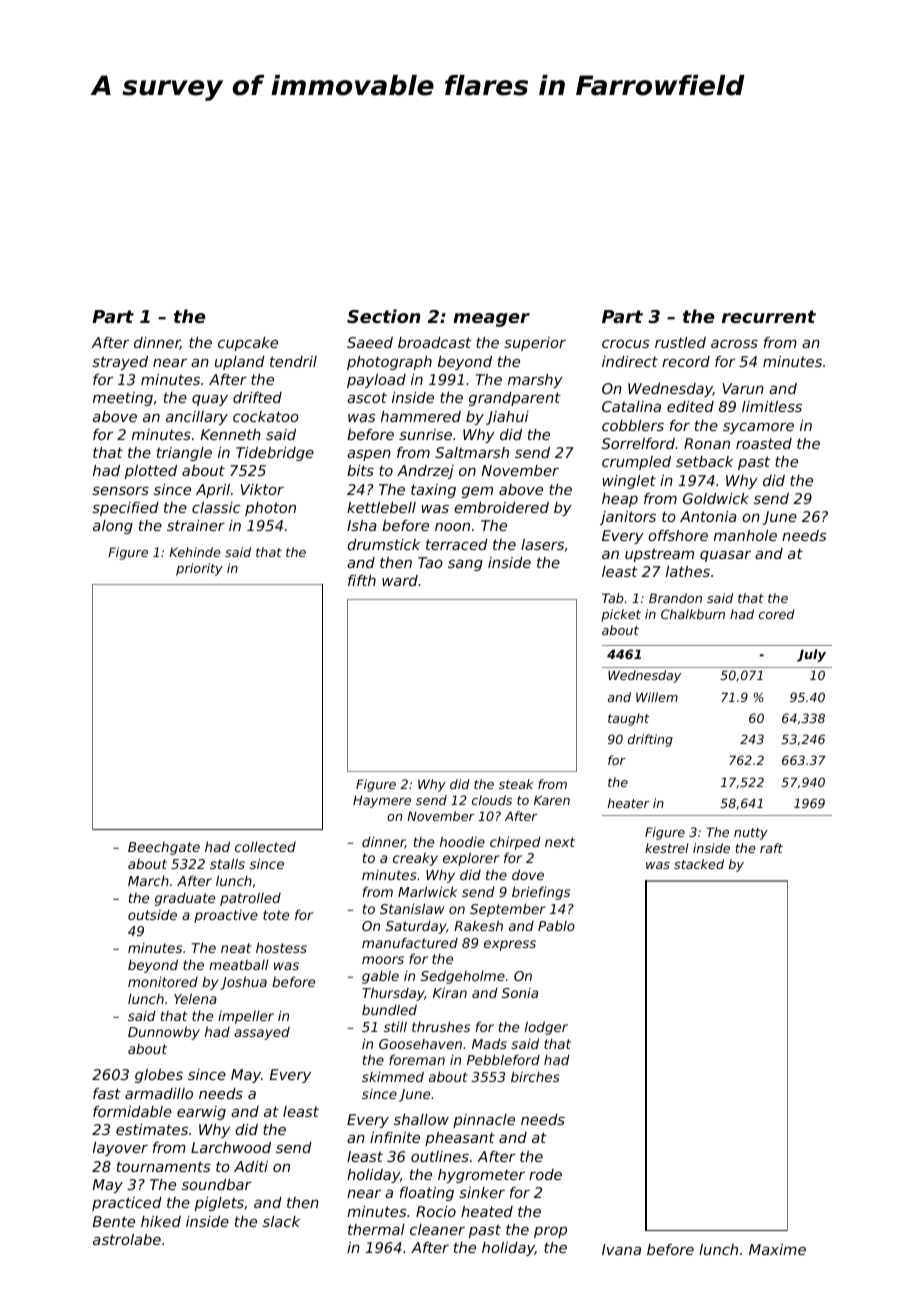 The height and width of the screenshot is (1308, 924). I want to click on Beechgate, so click(164, 848).
